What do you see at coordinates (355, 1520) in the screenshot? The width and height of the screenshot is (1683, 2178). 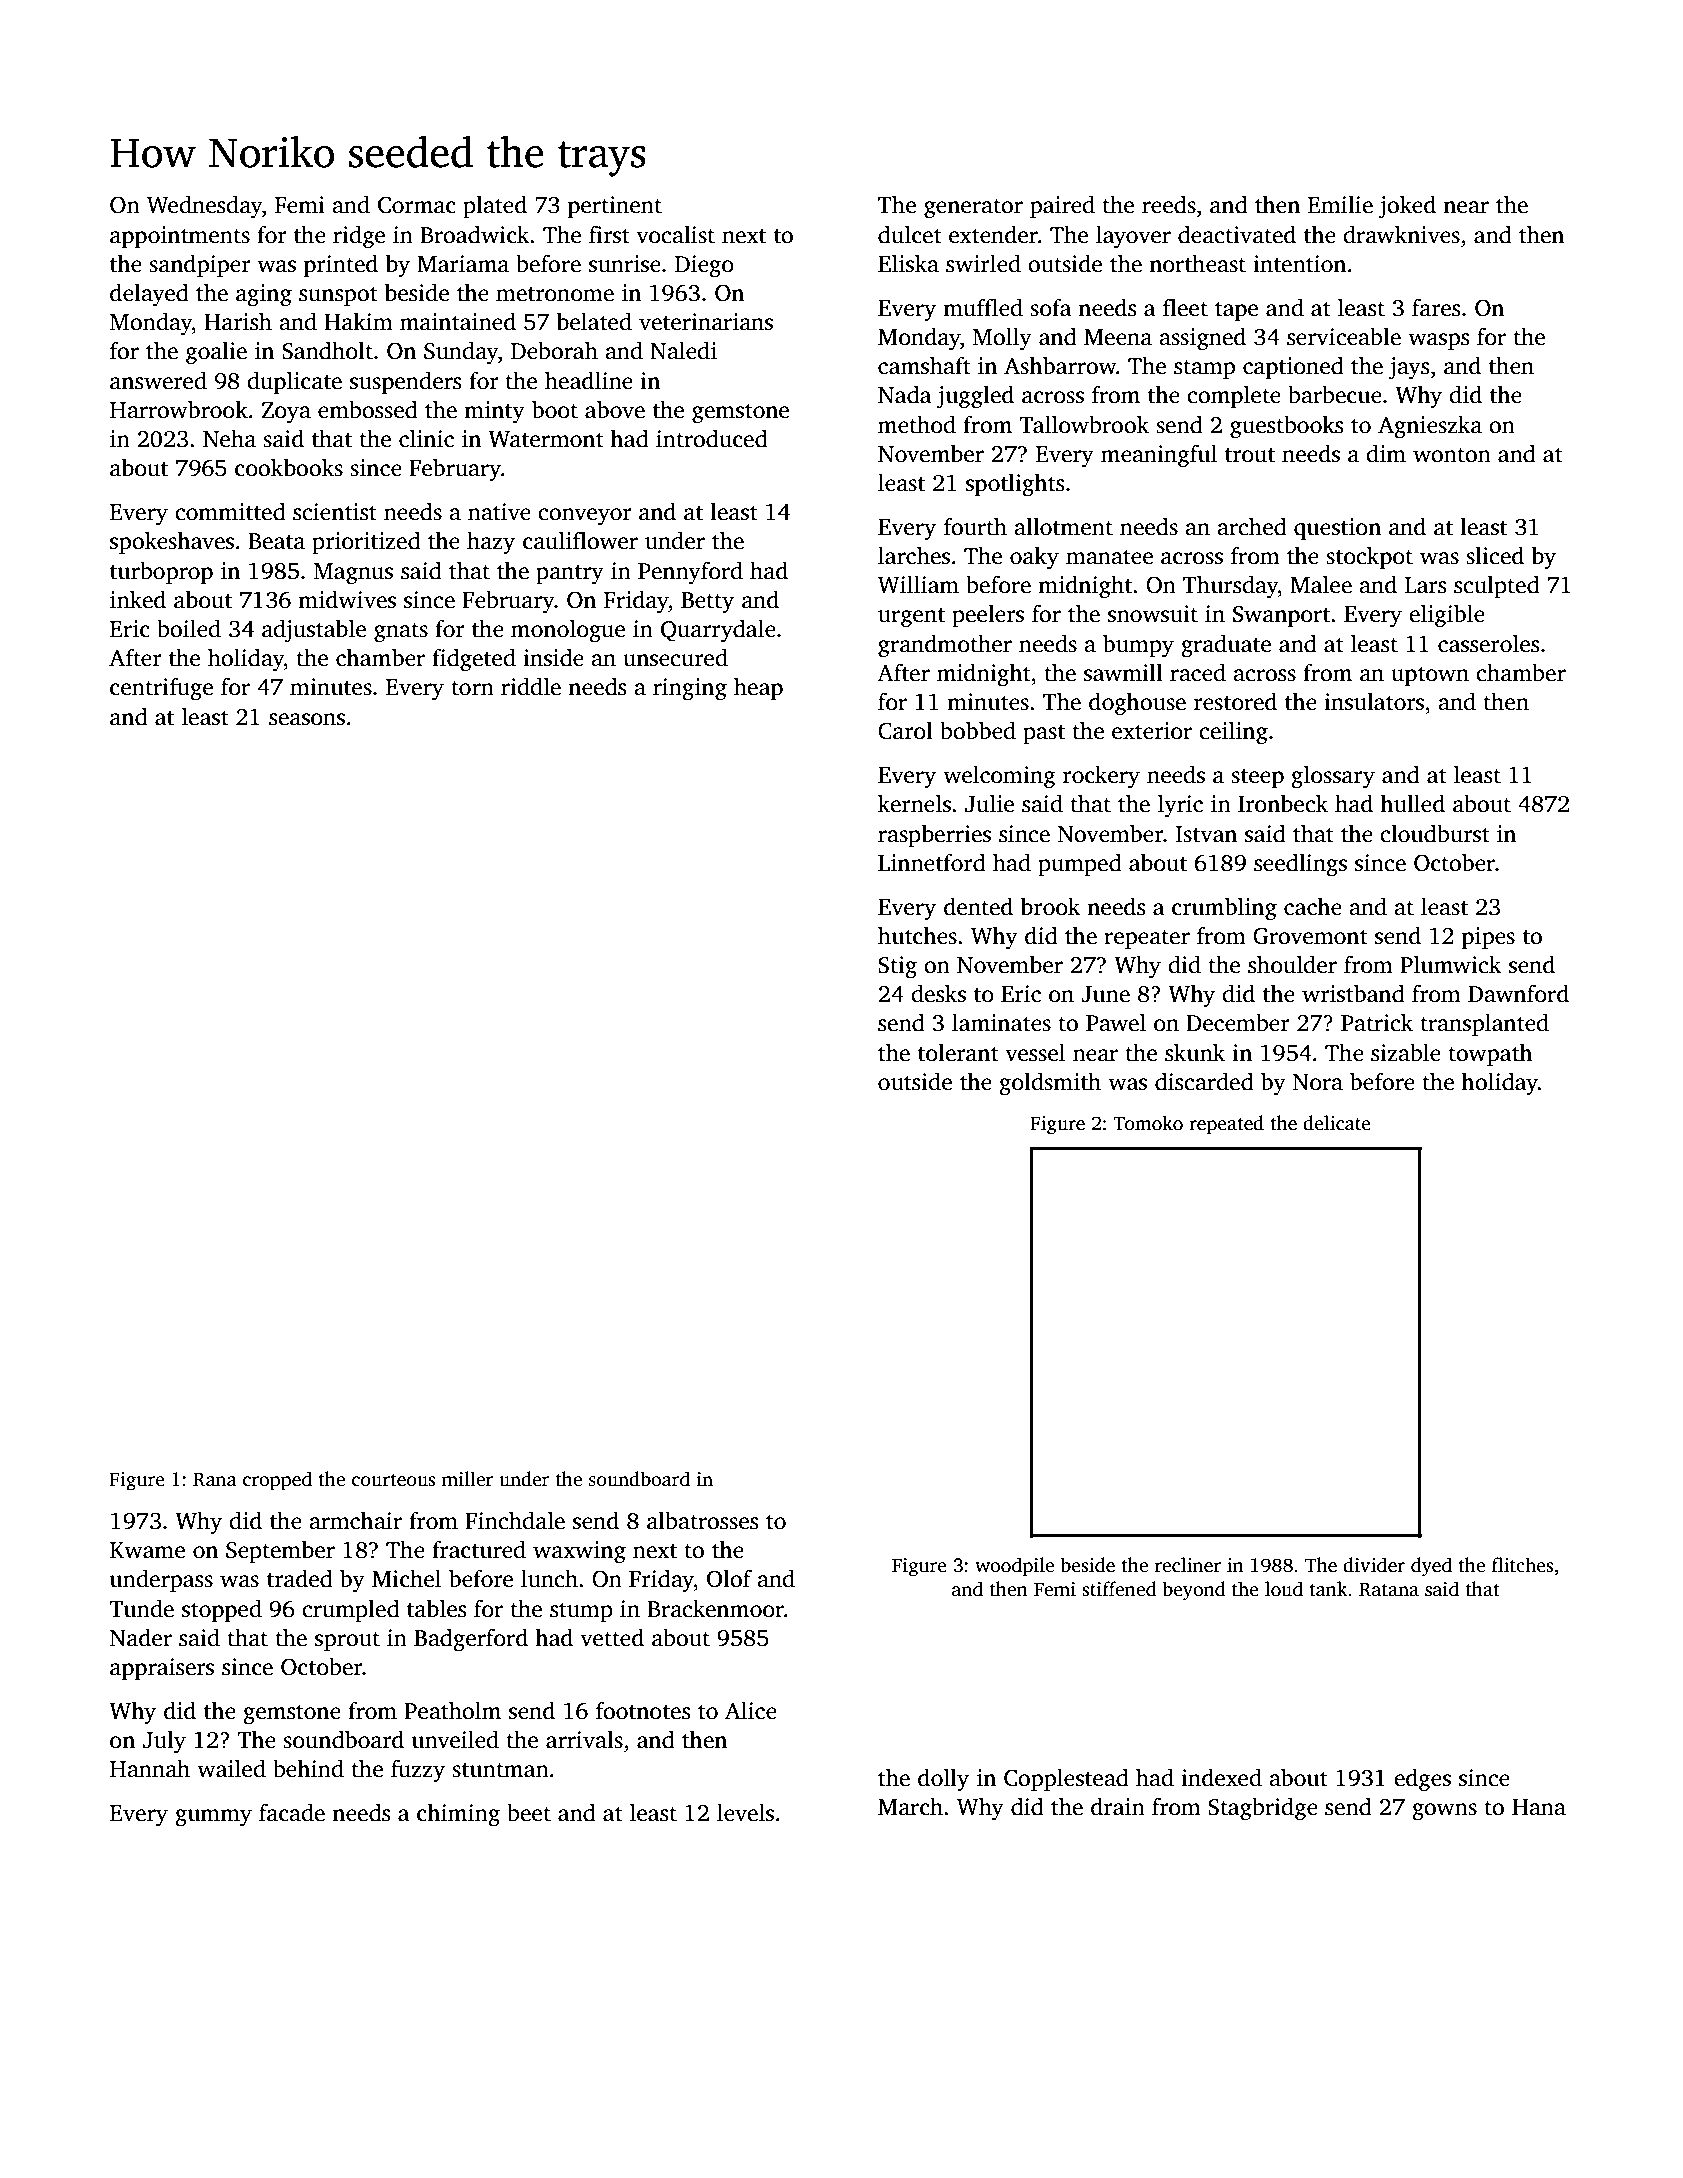 I see `armchair` at bounding box center [355, 1520].
